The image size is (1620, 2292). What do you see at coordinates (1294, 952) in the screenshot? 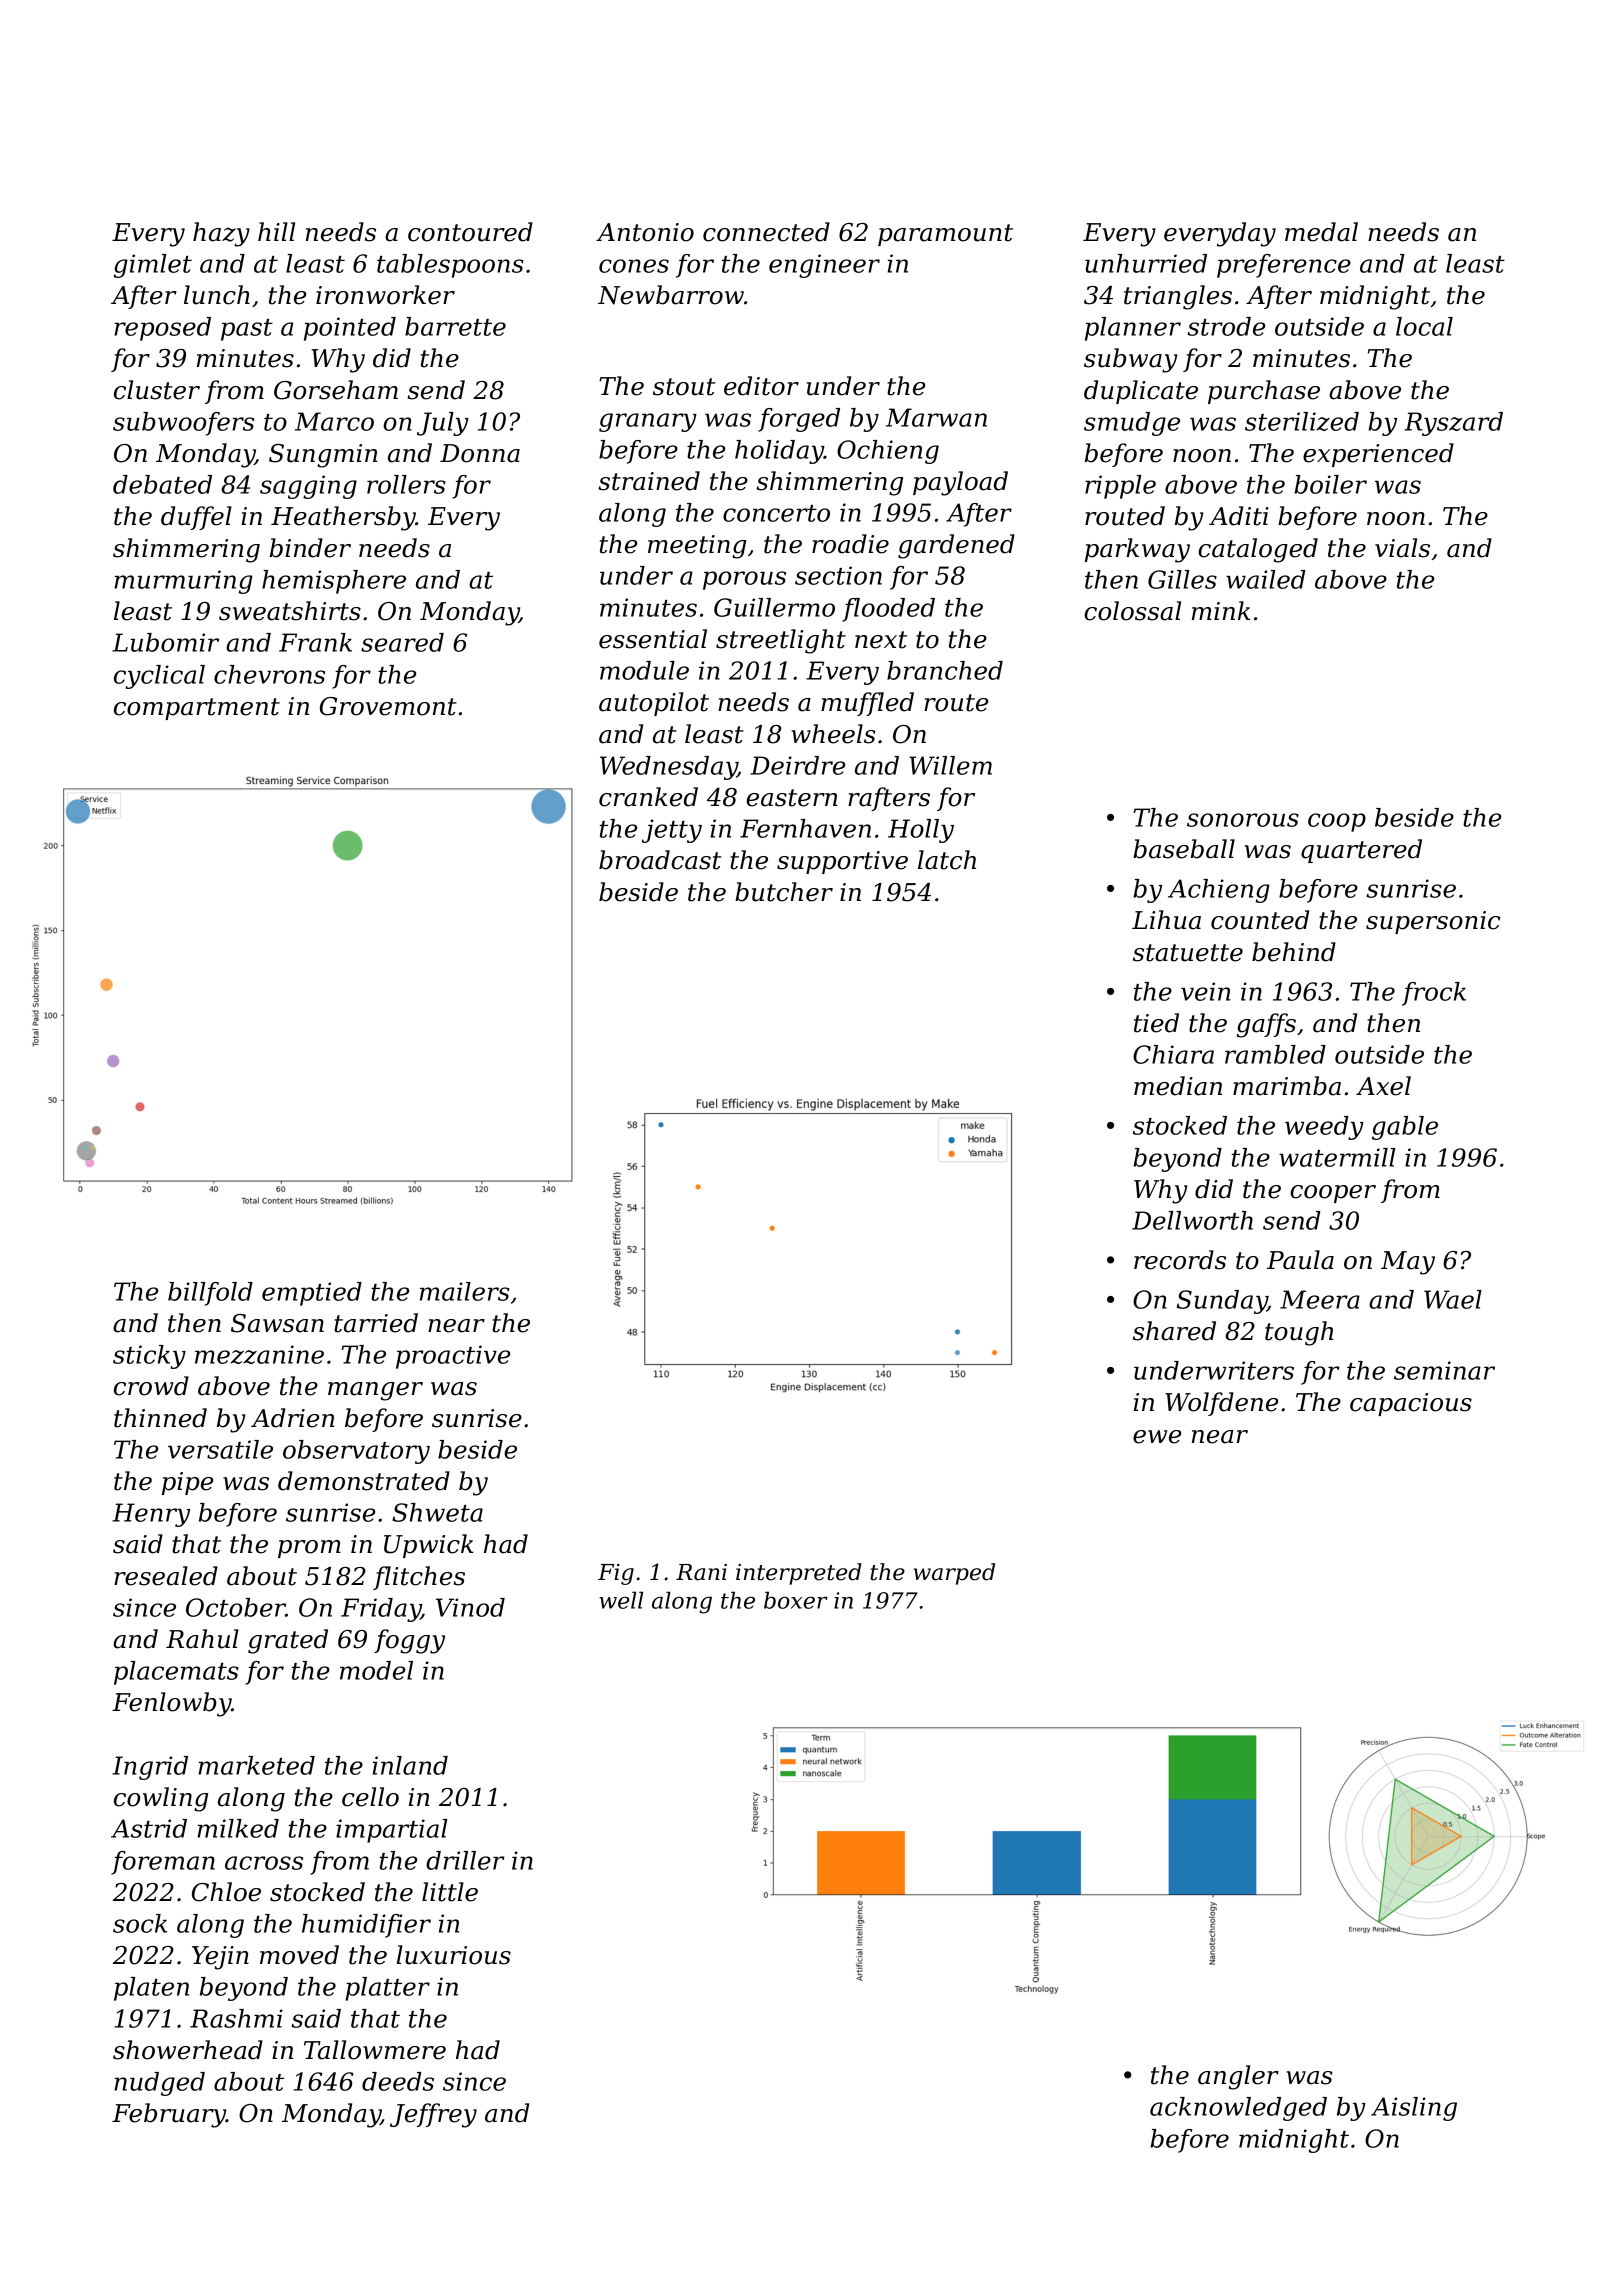
I see `behind` at bounding box center [1294, 952].
